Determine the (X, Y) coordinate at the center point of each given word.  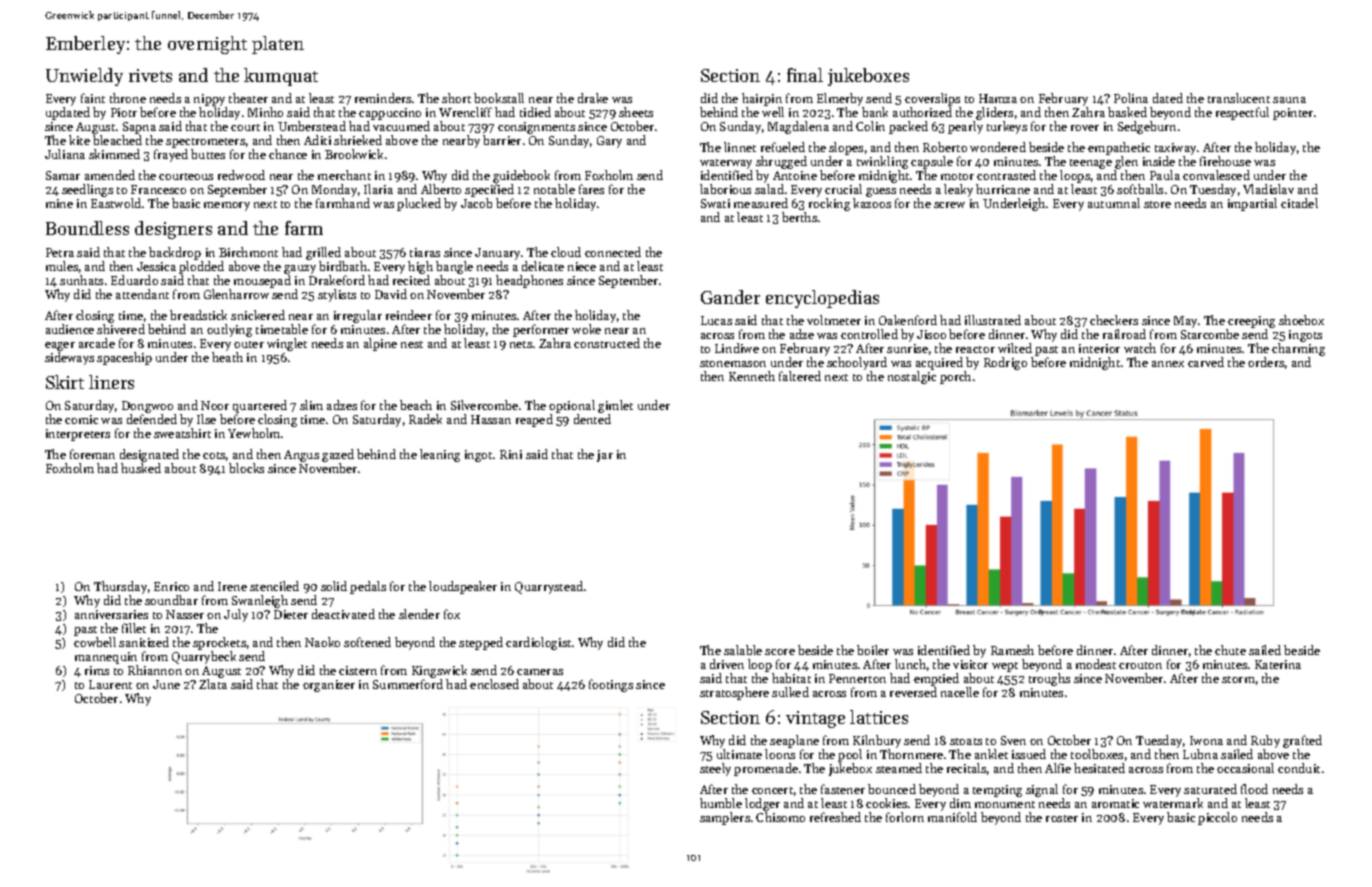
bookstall (499, 98)
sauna (1289, 100)
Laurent (110, 684)
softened (367, 642)
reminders (383, 98)
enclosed (494, 684)
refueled (783, 147)
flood (1254, 789)
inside (1159, 161)
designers (173, 230)
